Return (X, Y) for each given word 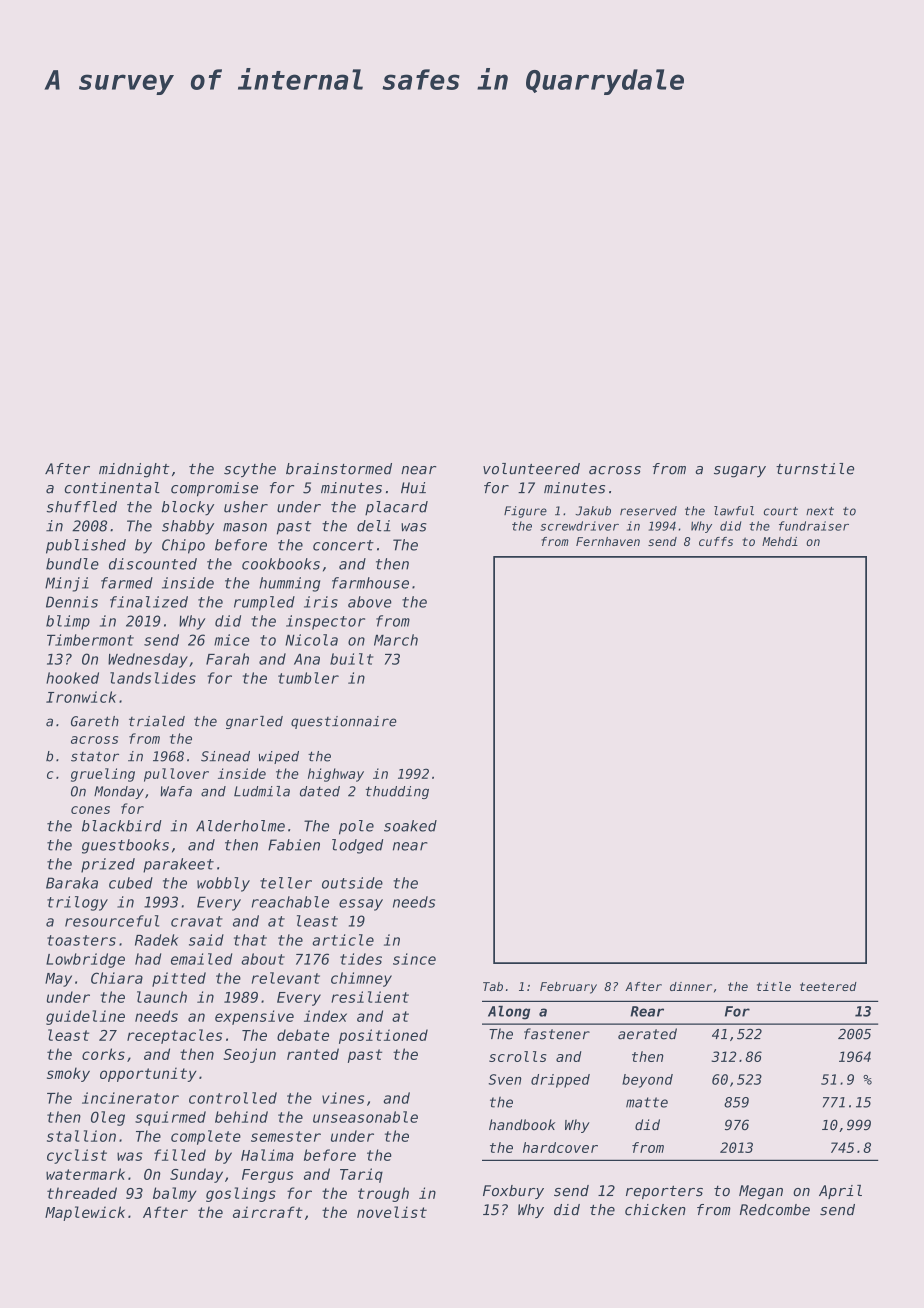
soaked (410, 826)
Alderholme (240, 826)
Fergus (267, 1176)
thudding (397, 792)
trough (383, 1194)
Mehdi (780, 541)
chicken (655, 1210)
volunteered (531, 469)
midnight (134, 470)
